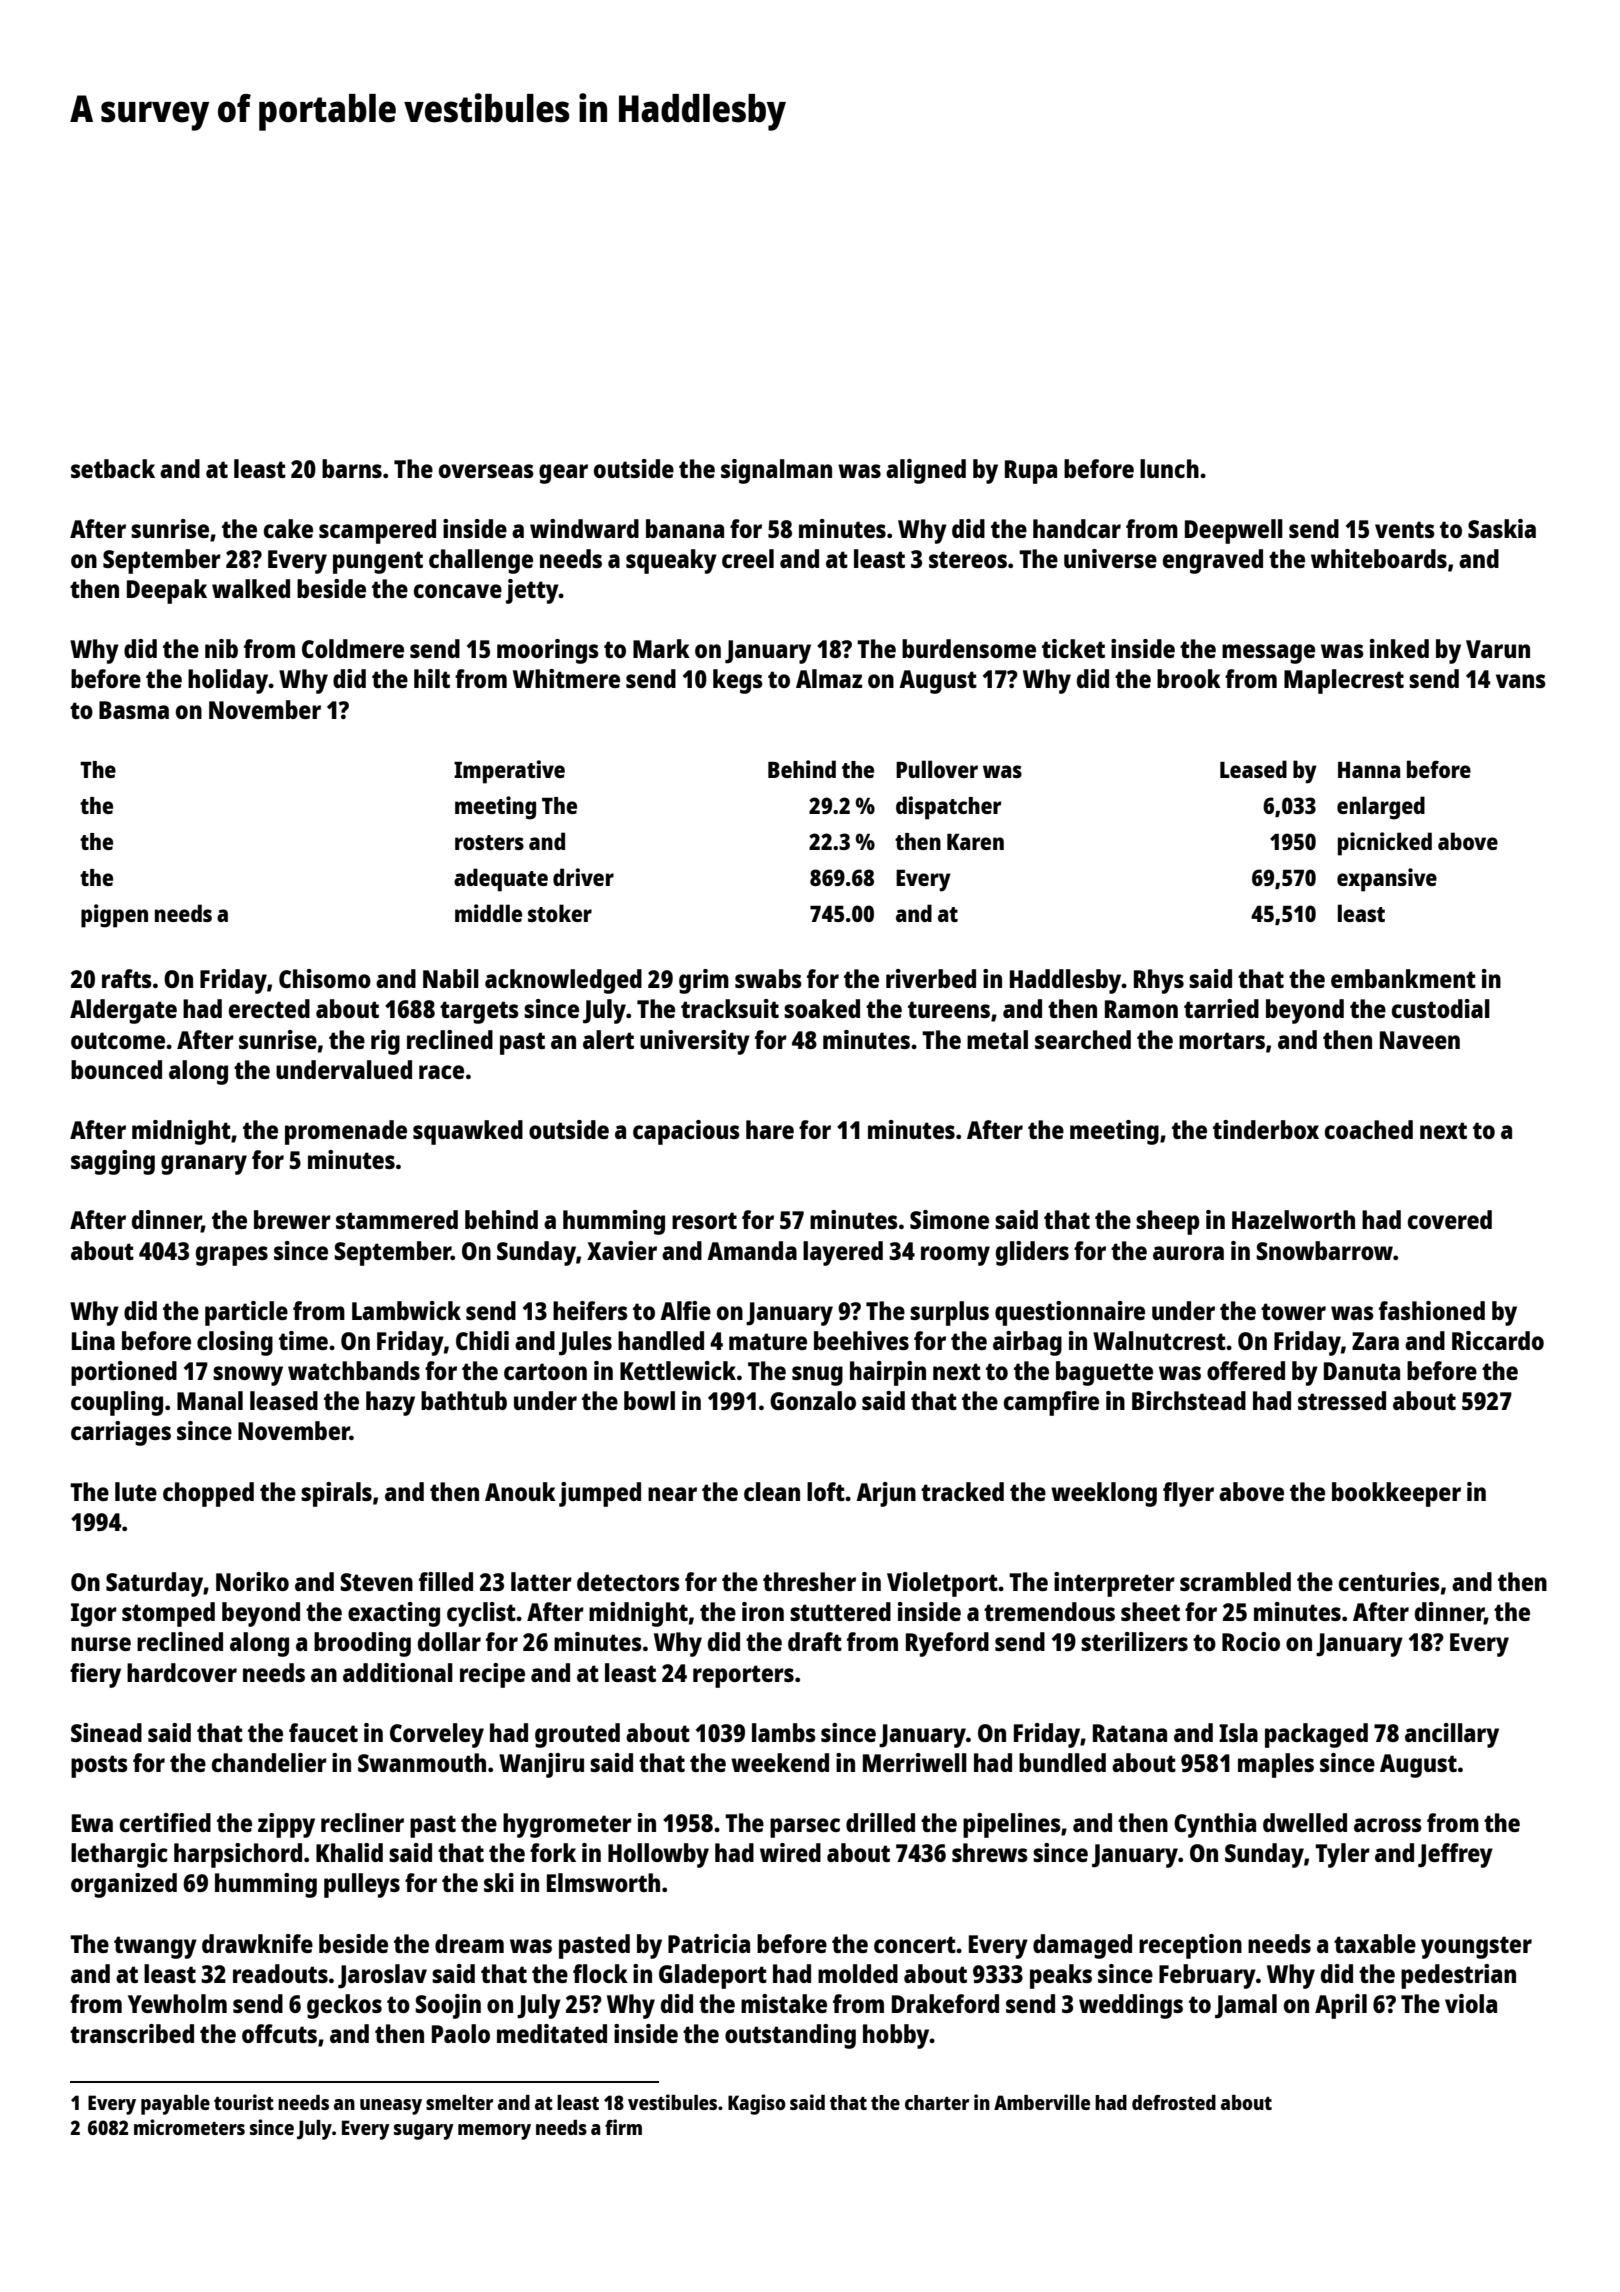 The width and height of the screenshot is (1620, 2292). What do you see at coordinates (448, 2006) in the screenshot?
I see `Soojin` at bounding box center [448, 2006].
